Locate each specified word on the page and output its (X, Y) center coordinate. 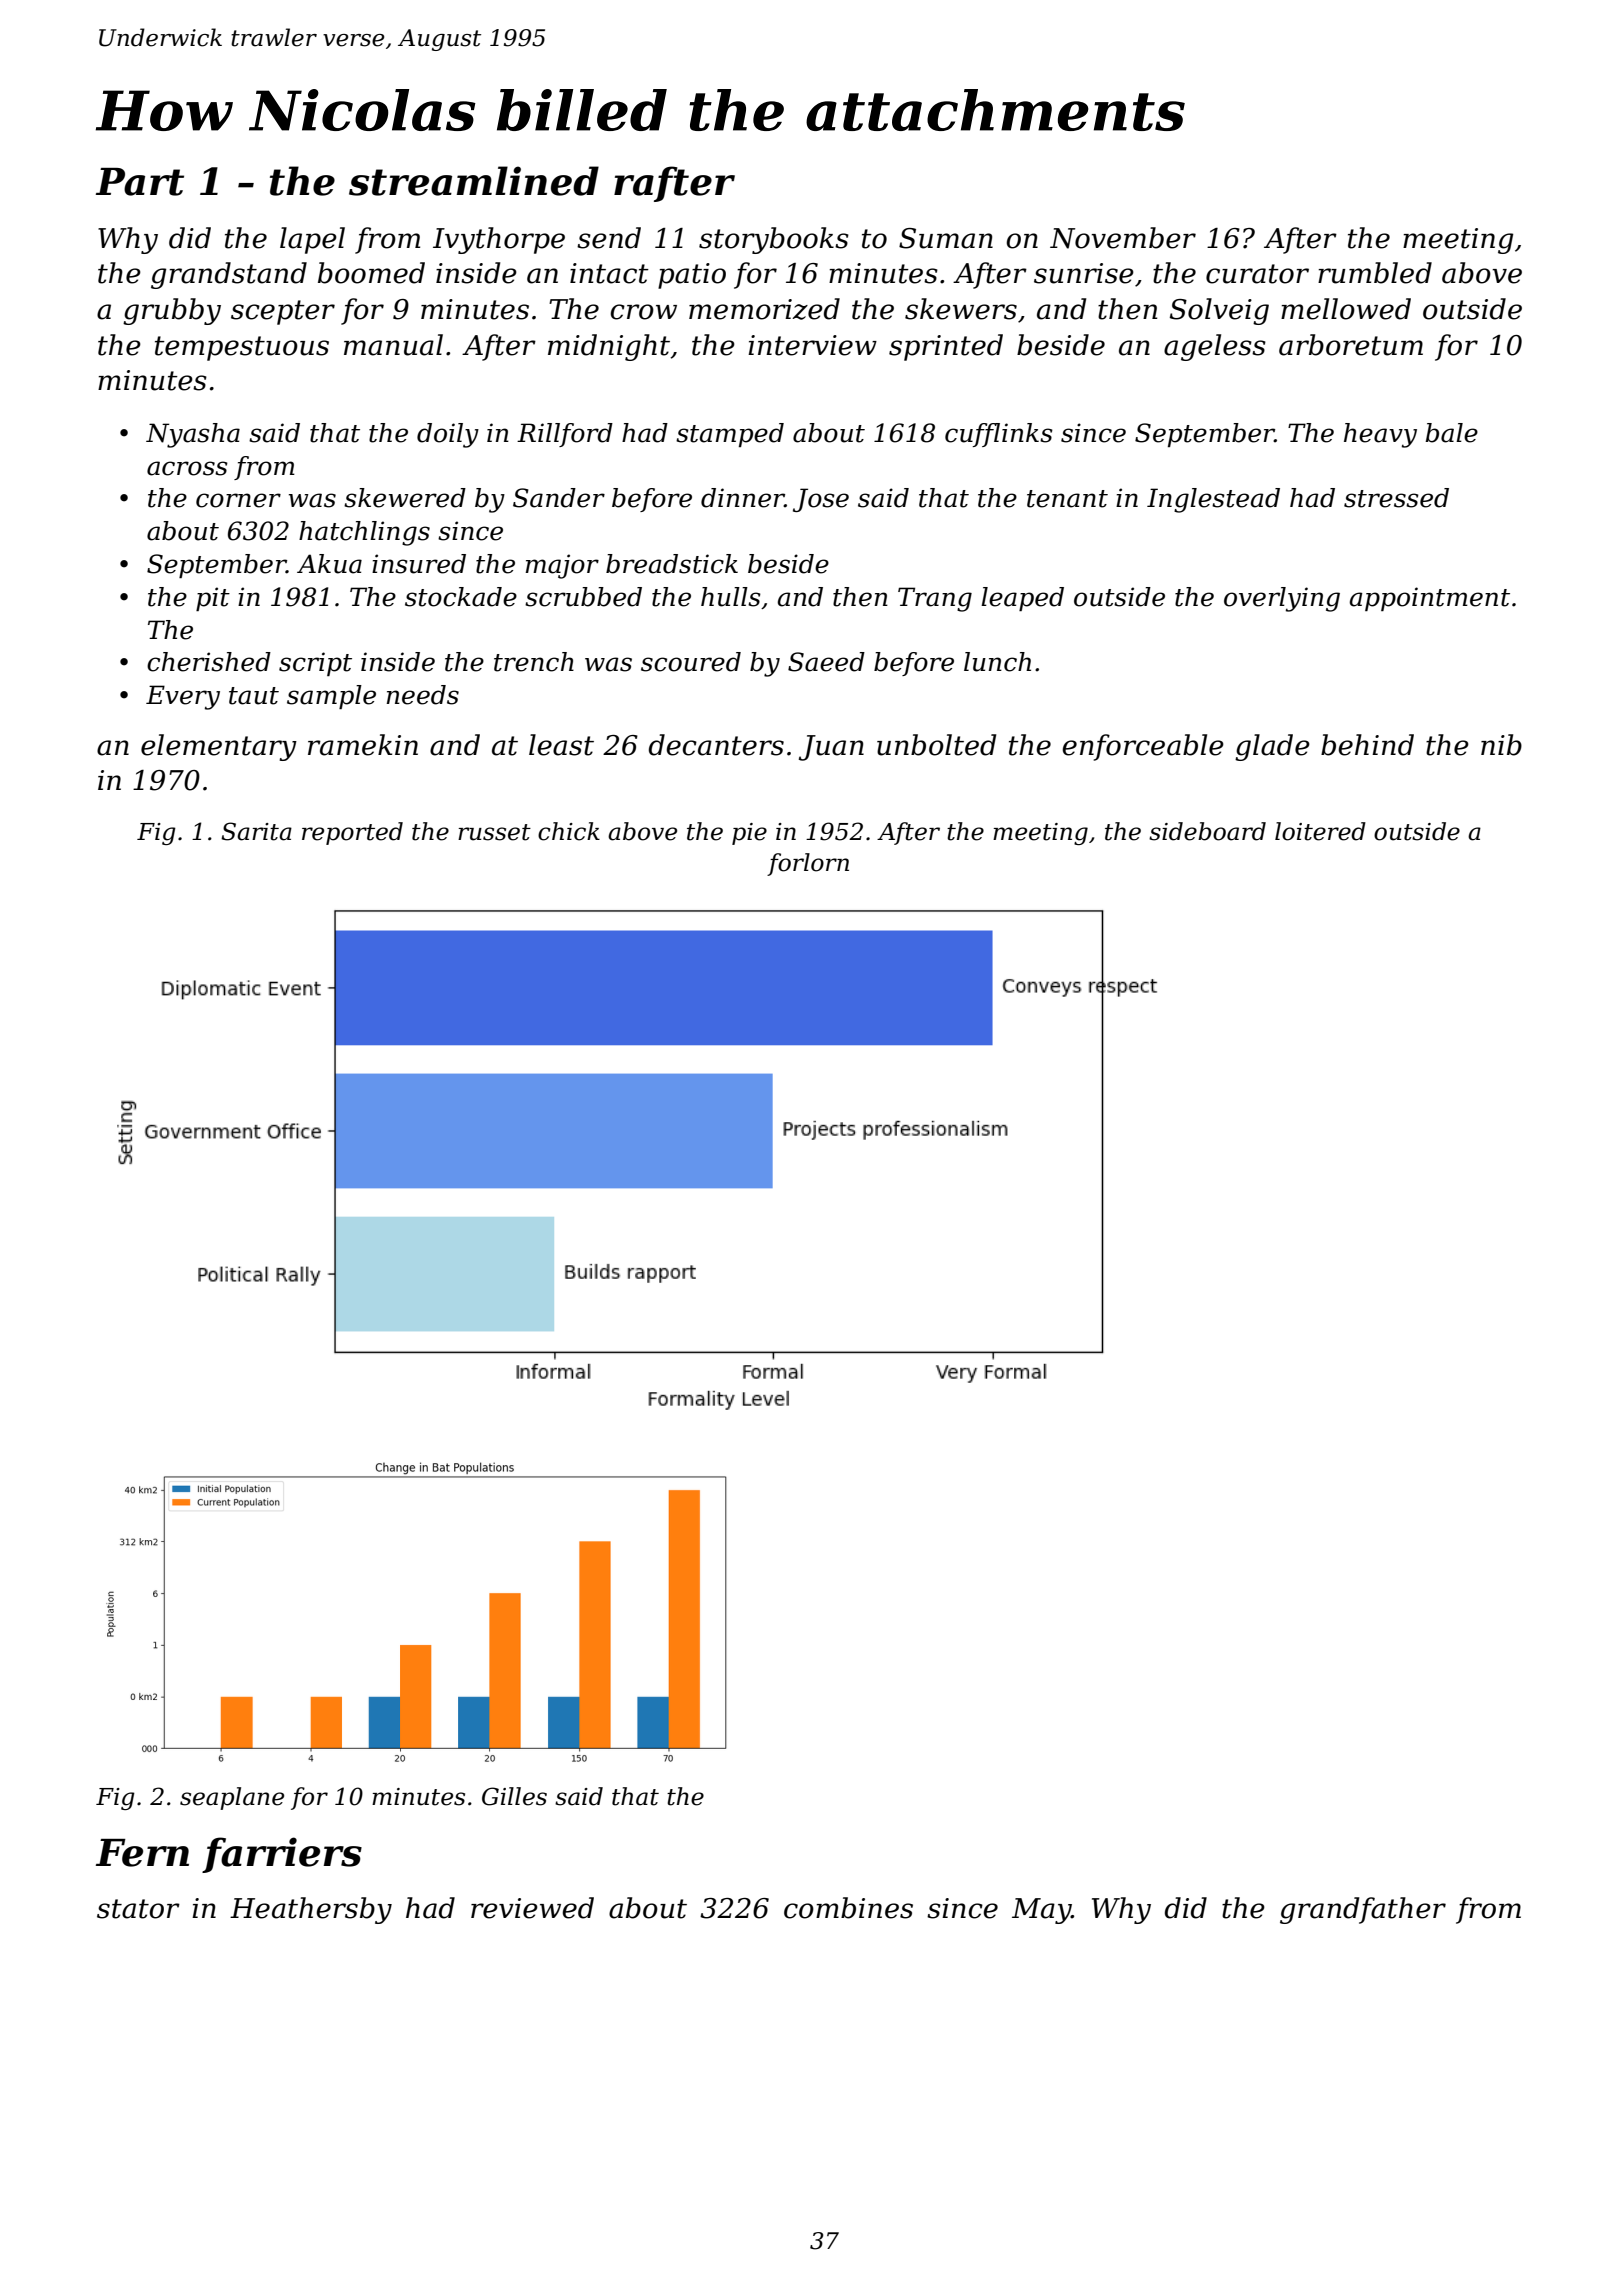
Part (140, 182)
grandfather (1363, 1910)
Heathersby (311, 1910)
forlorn (808, 864)
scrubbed (583, 597)
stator (138, 1909)
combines (848, 1908)
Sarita (256, 831)
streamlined (474, 181)
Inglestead (1213, 500)
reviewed (532, 1908)
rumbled (1375, 273)
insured (419, 564)
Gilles (514, 1796)
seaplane (232, 1798)
